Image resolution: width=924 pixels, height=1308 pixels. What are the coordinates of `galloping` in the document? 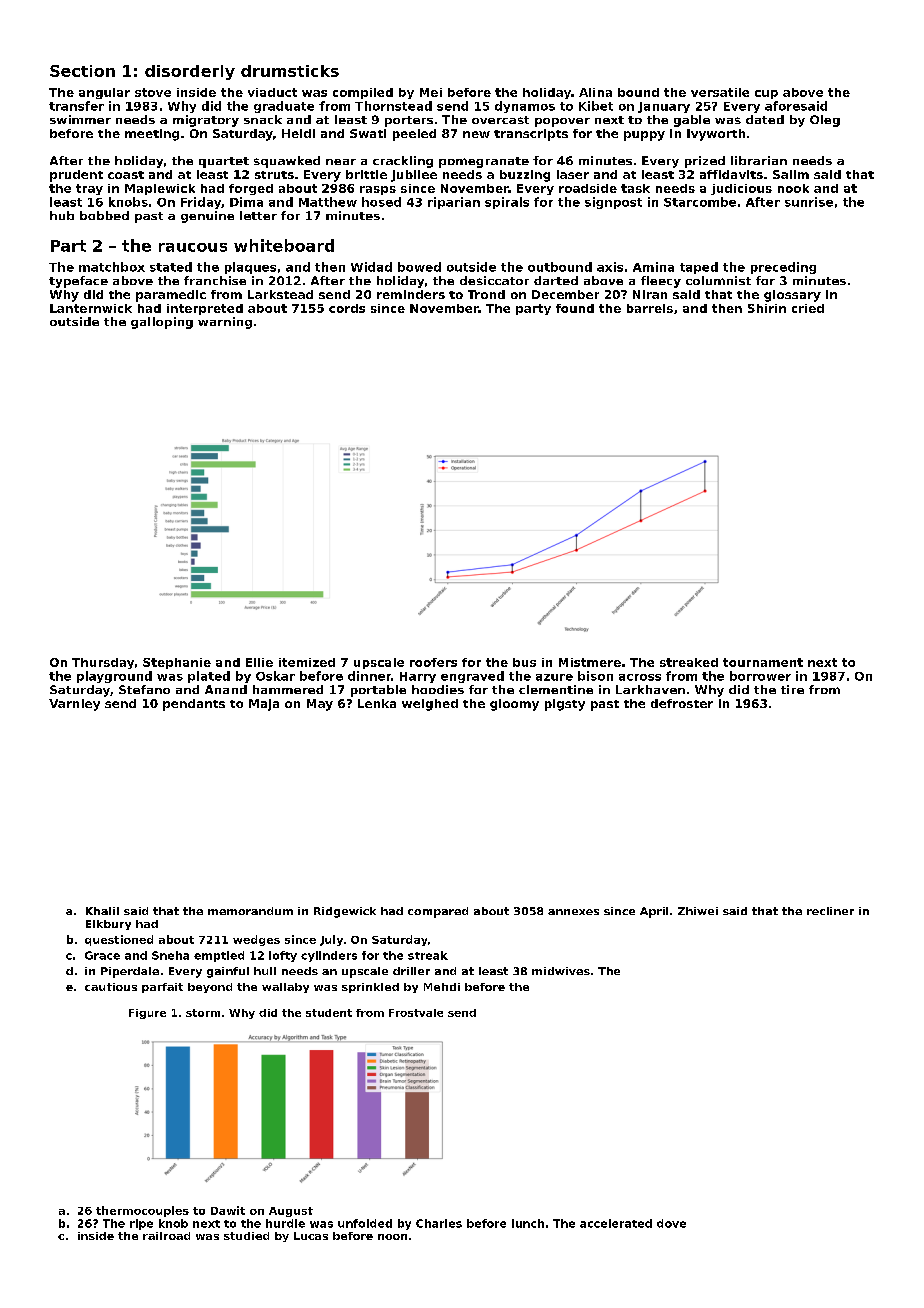 It's located at (162, 323).
